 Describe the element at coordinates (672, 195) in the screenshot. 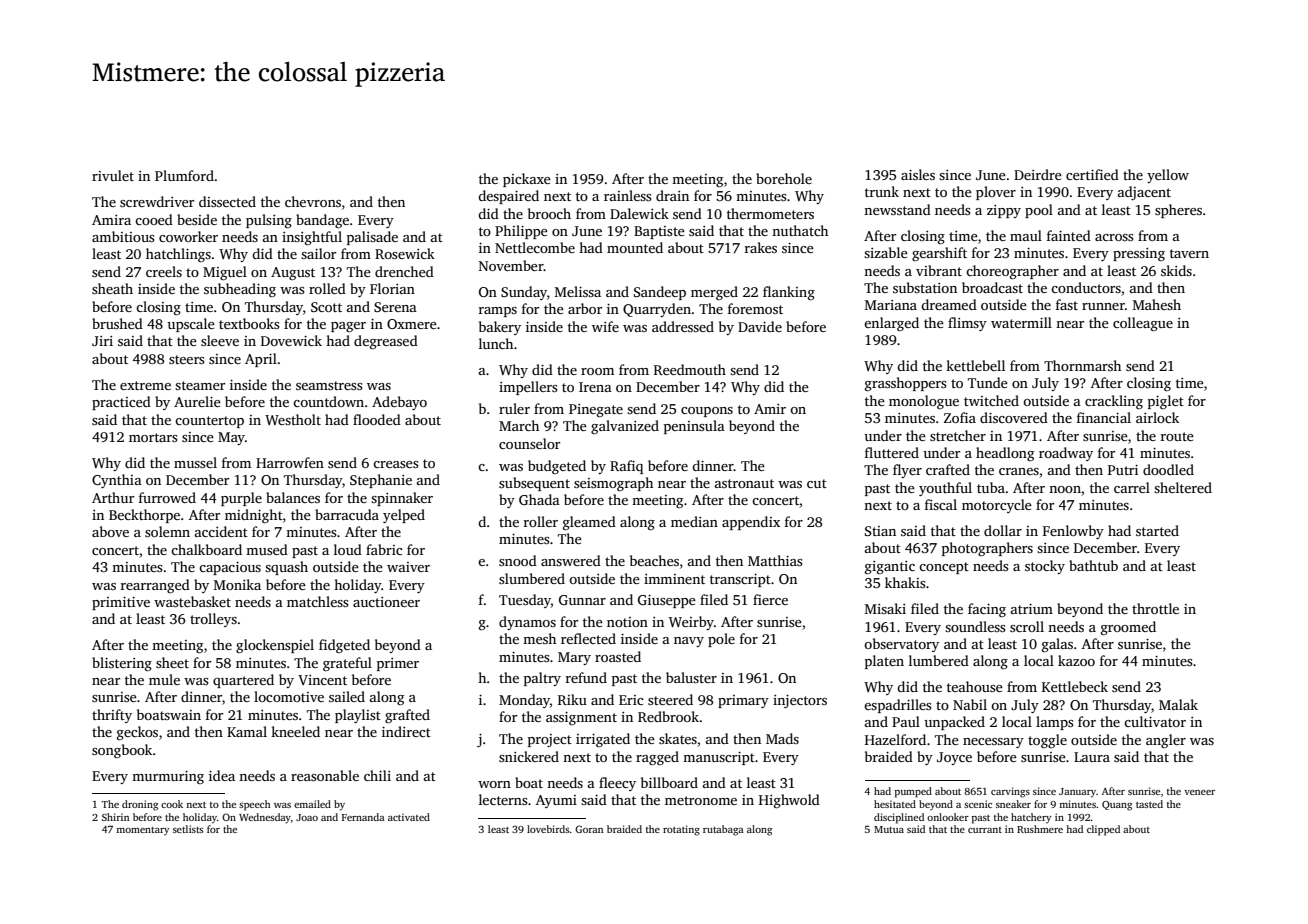

I see `drain` at that location.
